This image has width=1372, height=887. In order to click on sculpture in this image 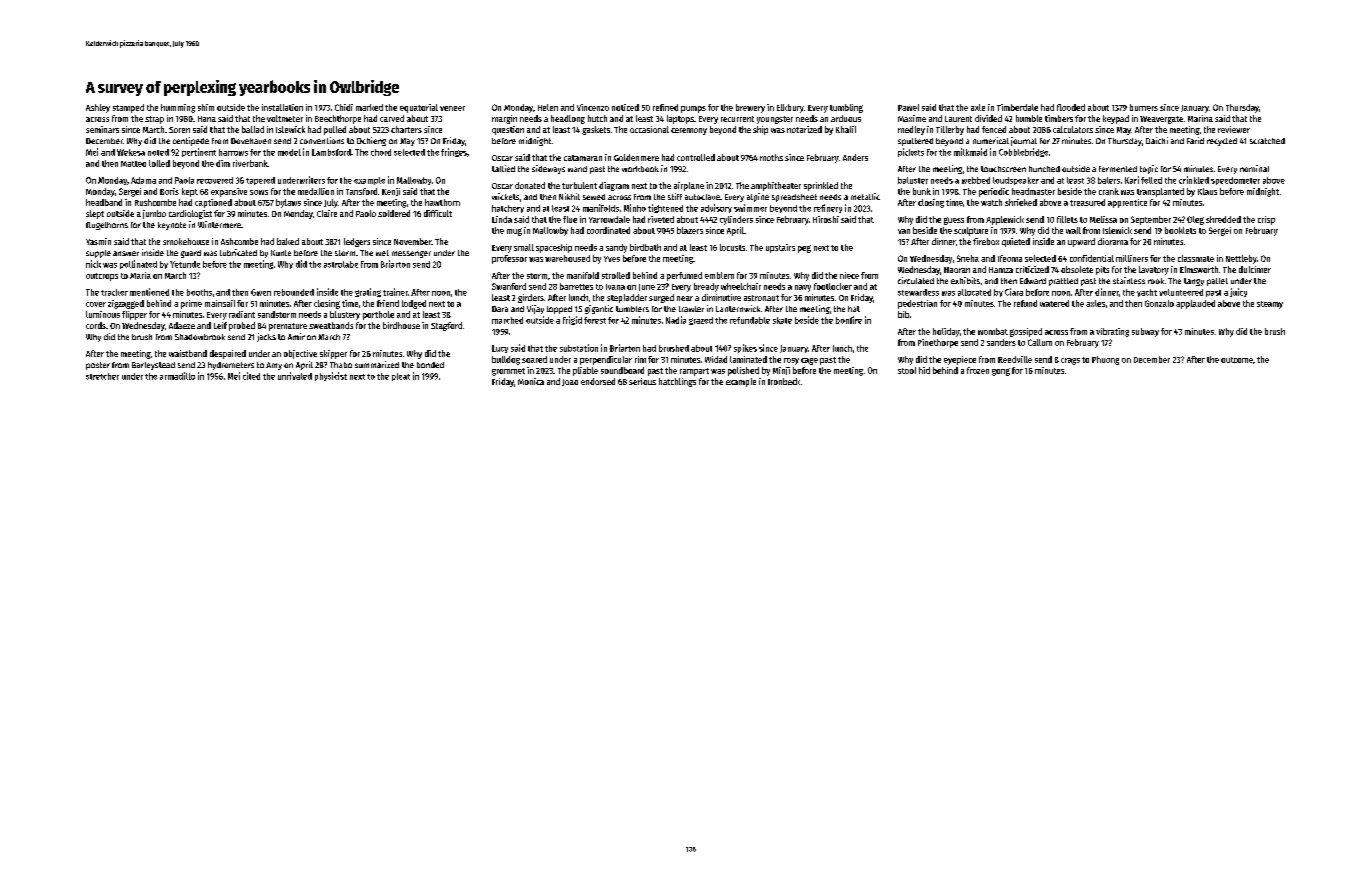, I will do `click(971, 231)`.
